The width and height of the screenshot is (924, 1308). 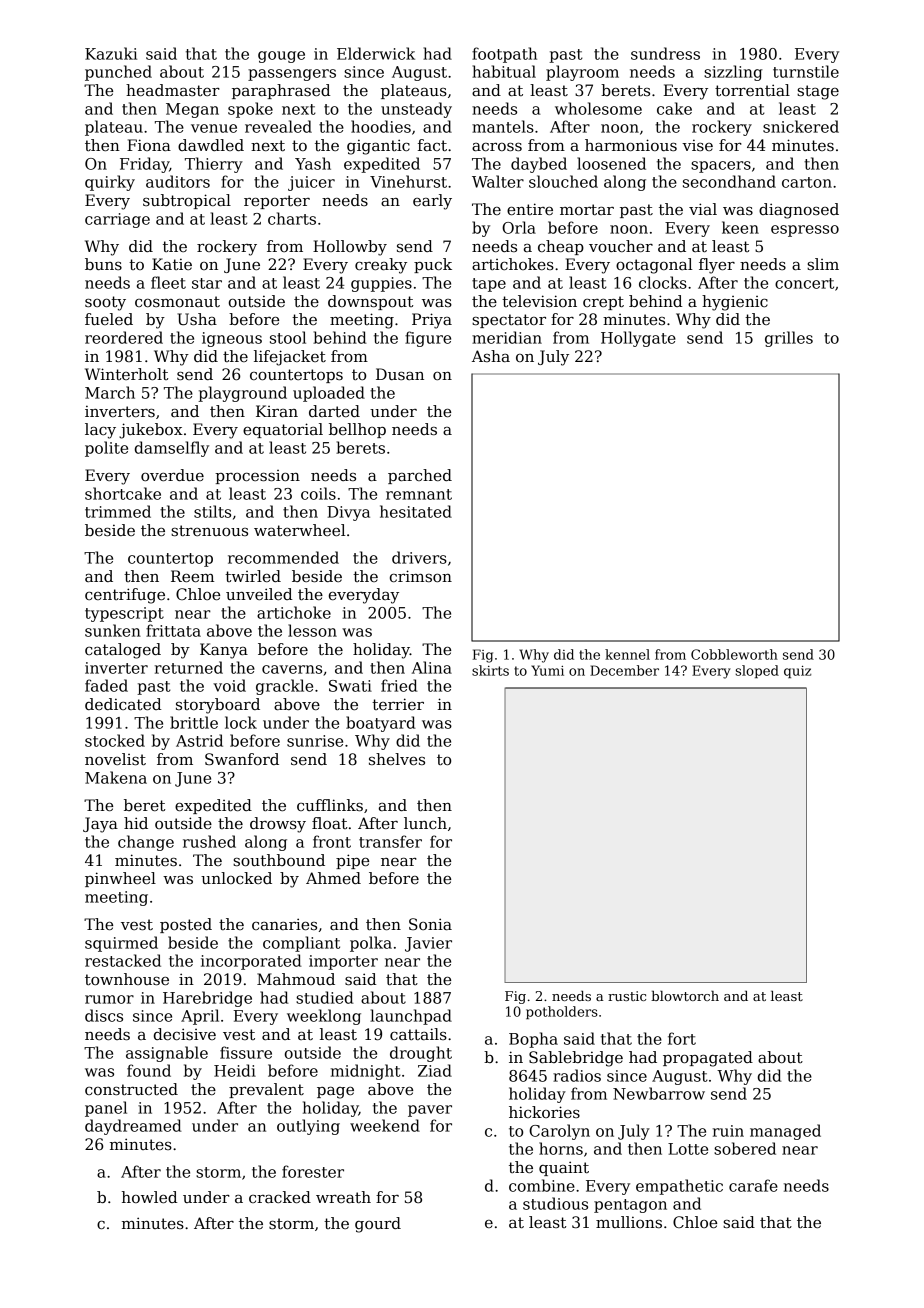 I want to click on studious, so click(x=555, y=1203).
